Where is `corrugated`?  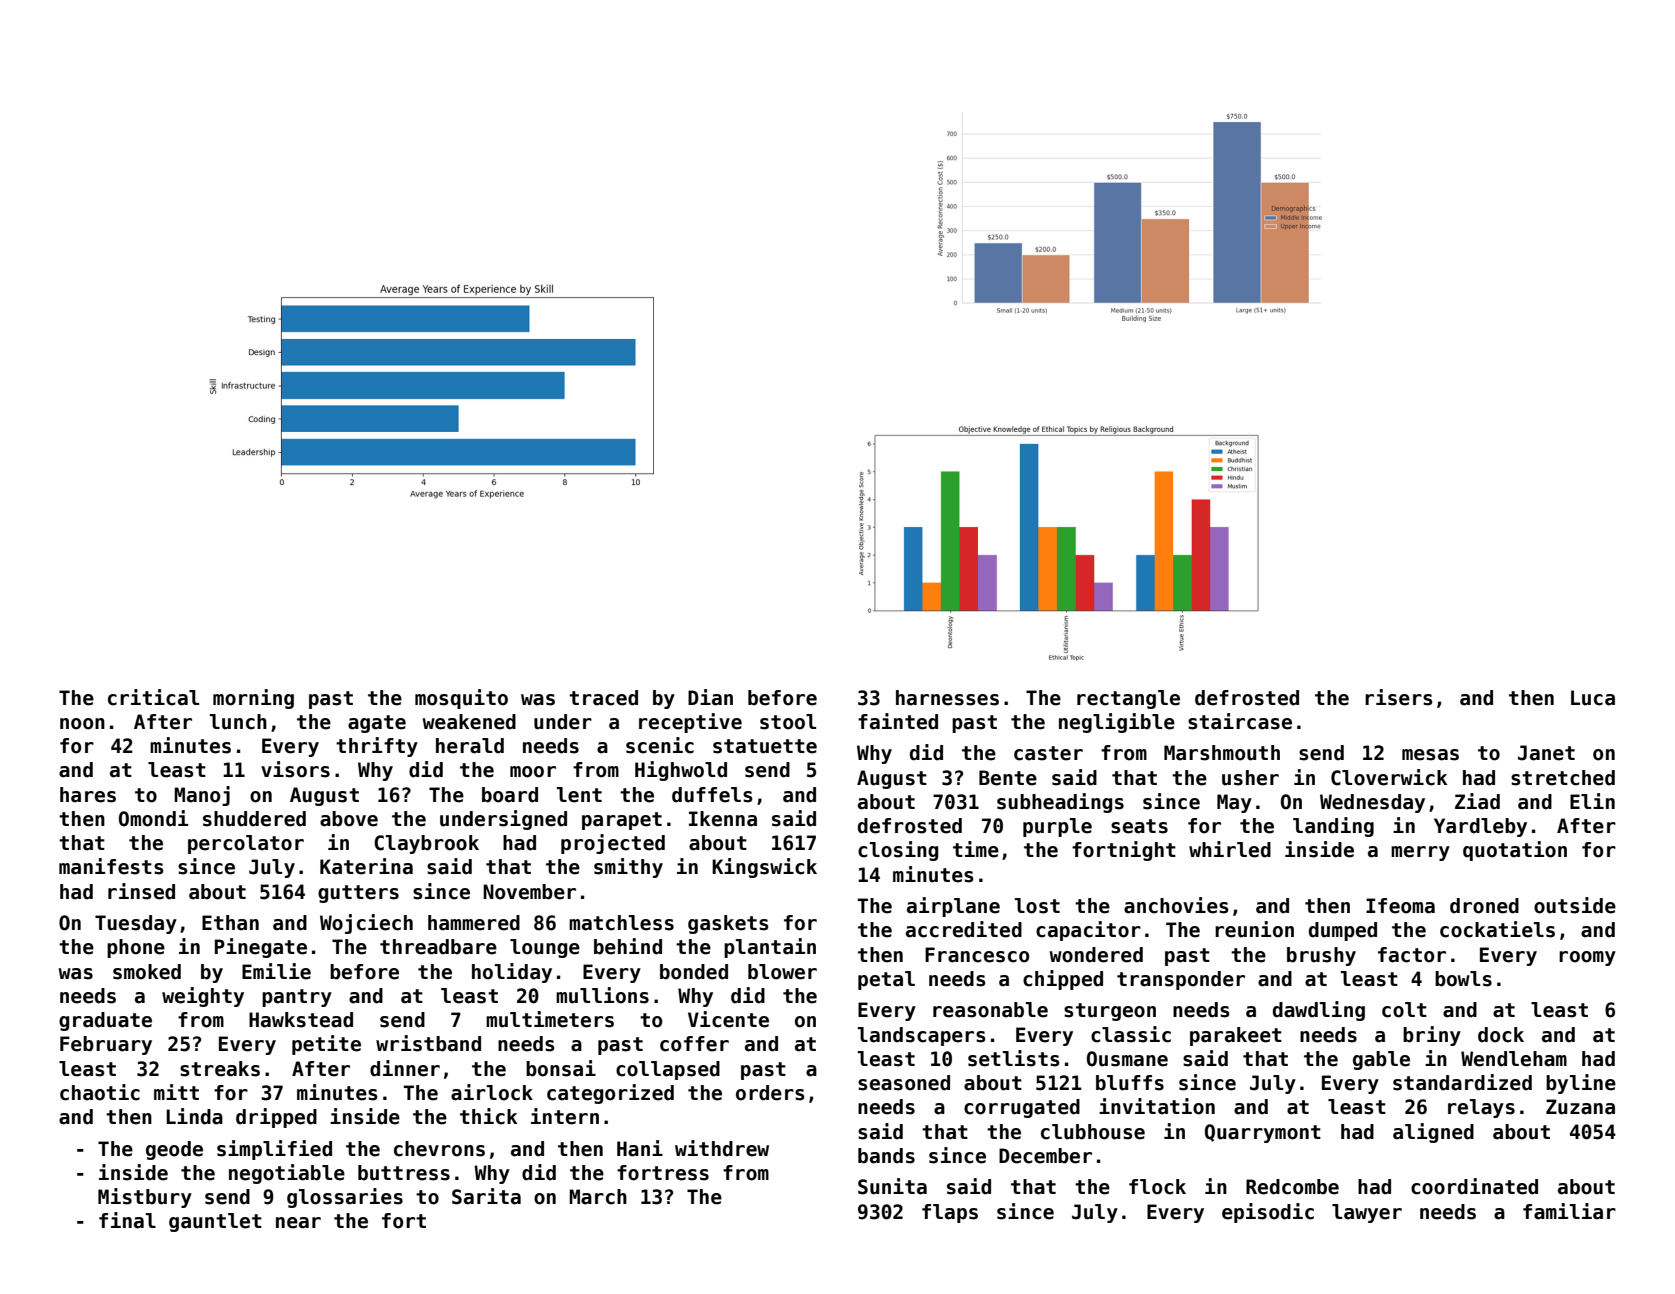
corrugated is located at coordinates (1022, 1108).
